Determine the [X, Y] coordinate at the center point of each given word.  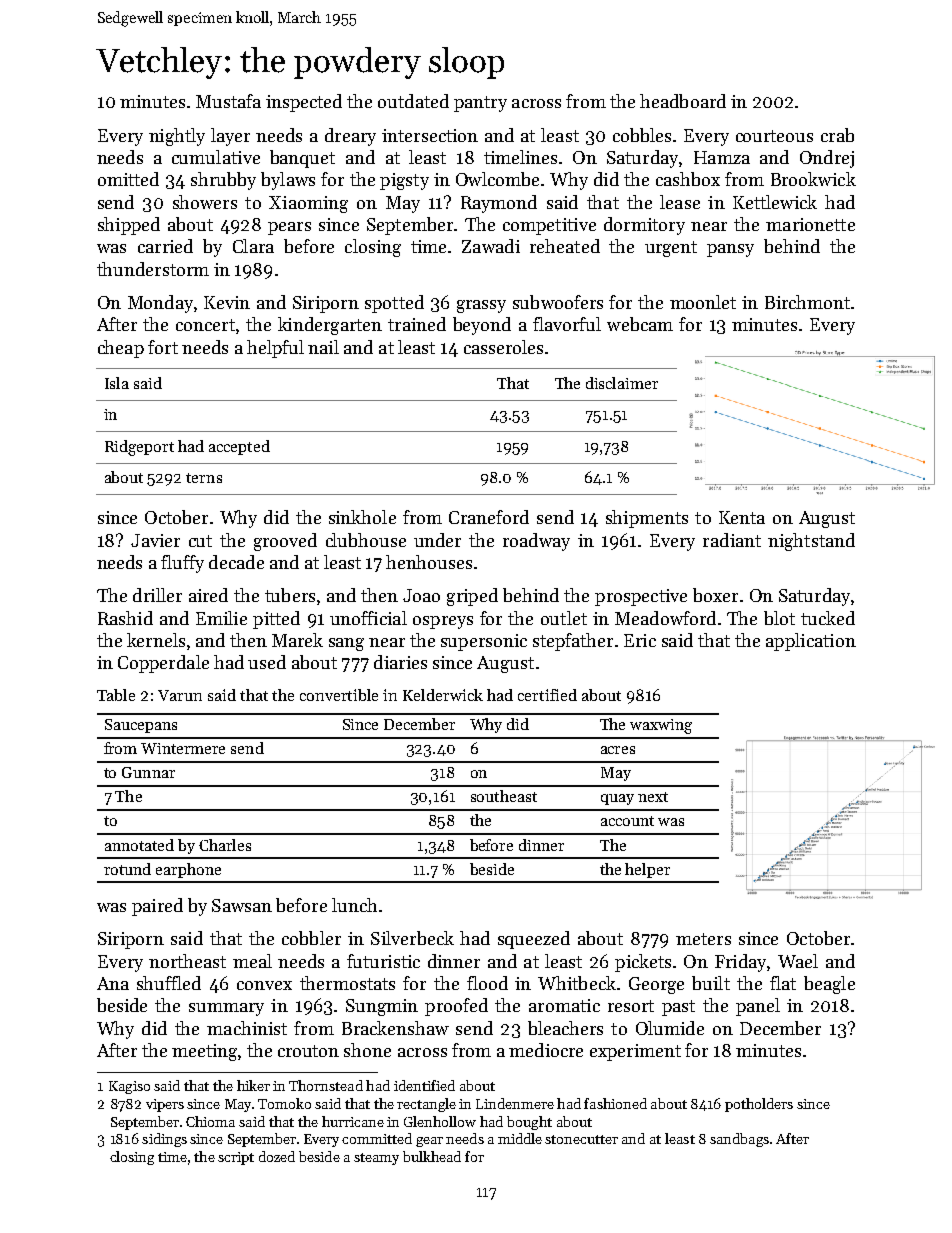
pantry [480, 104]
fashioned [615, 1103]
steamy [376, 1159]
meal [252, 961]
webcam [640, 324]
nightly [177, 137]
